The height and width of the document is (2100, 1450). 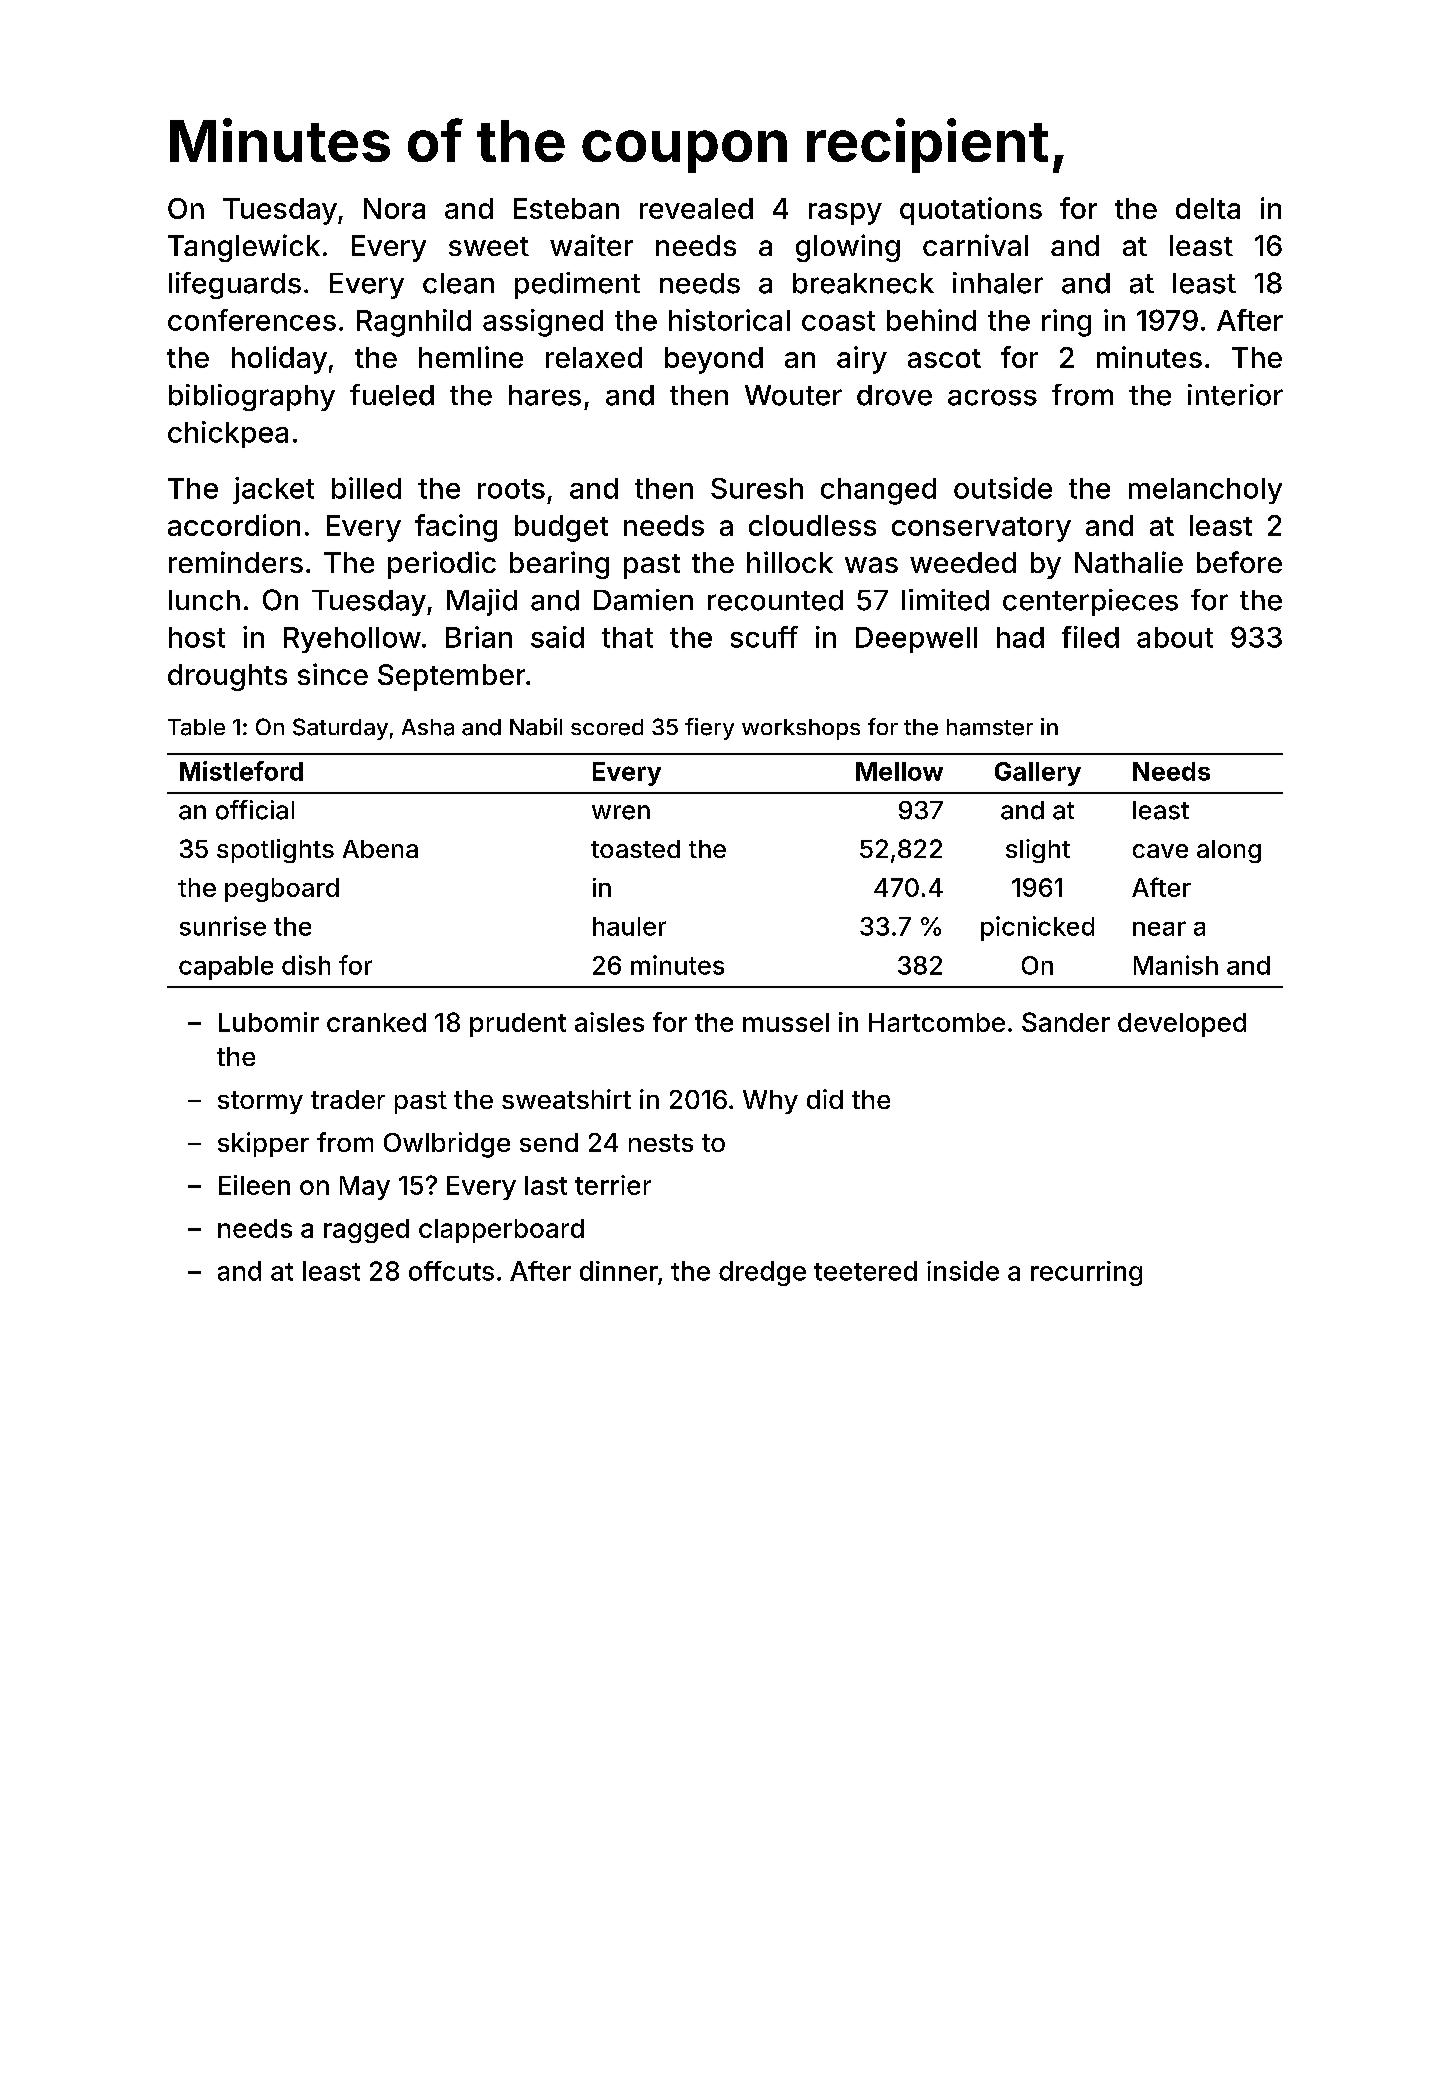 I want to click on Majid, so click(x=482, y=602).
